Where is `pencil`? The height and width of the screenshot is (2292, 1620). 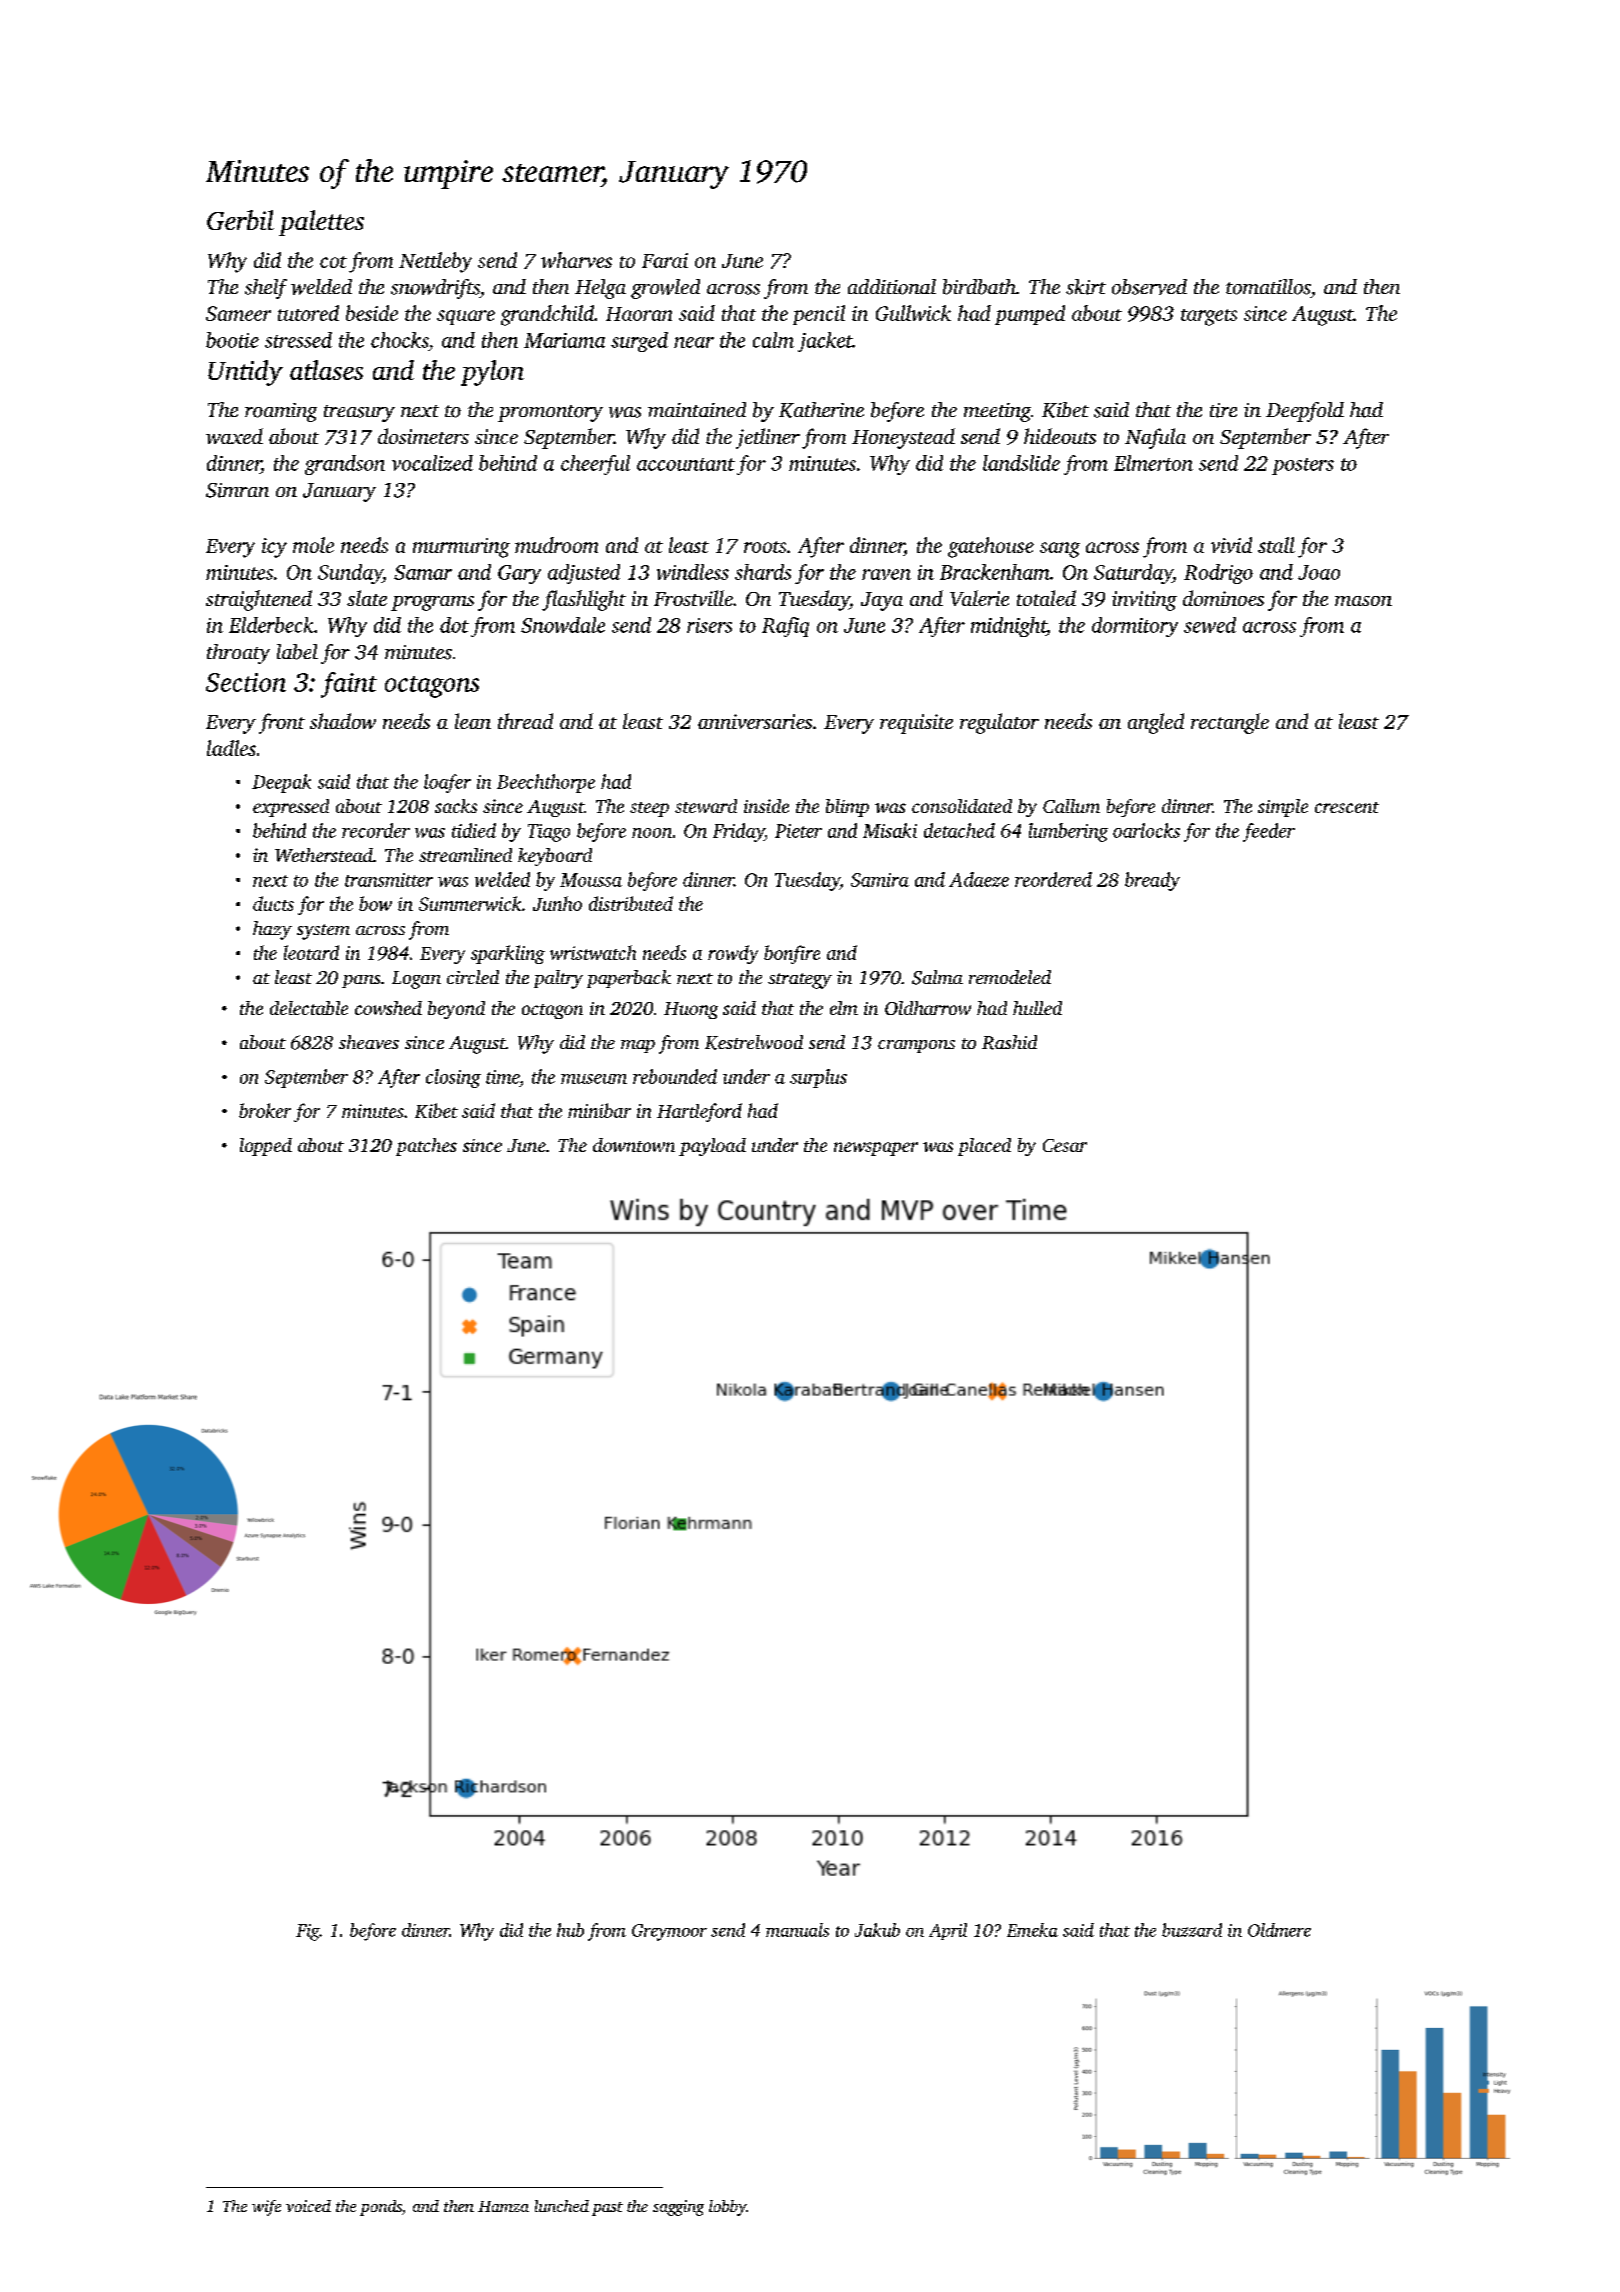 pencil is located at coordinates (819, 315).
